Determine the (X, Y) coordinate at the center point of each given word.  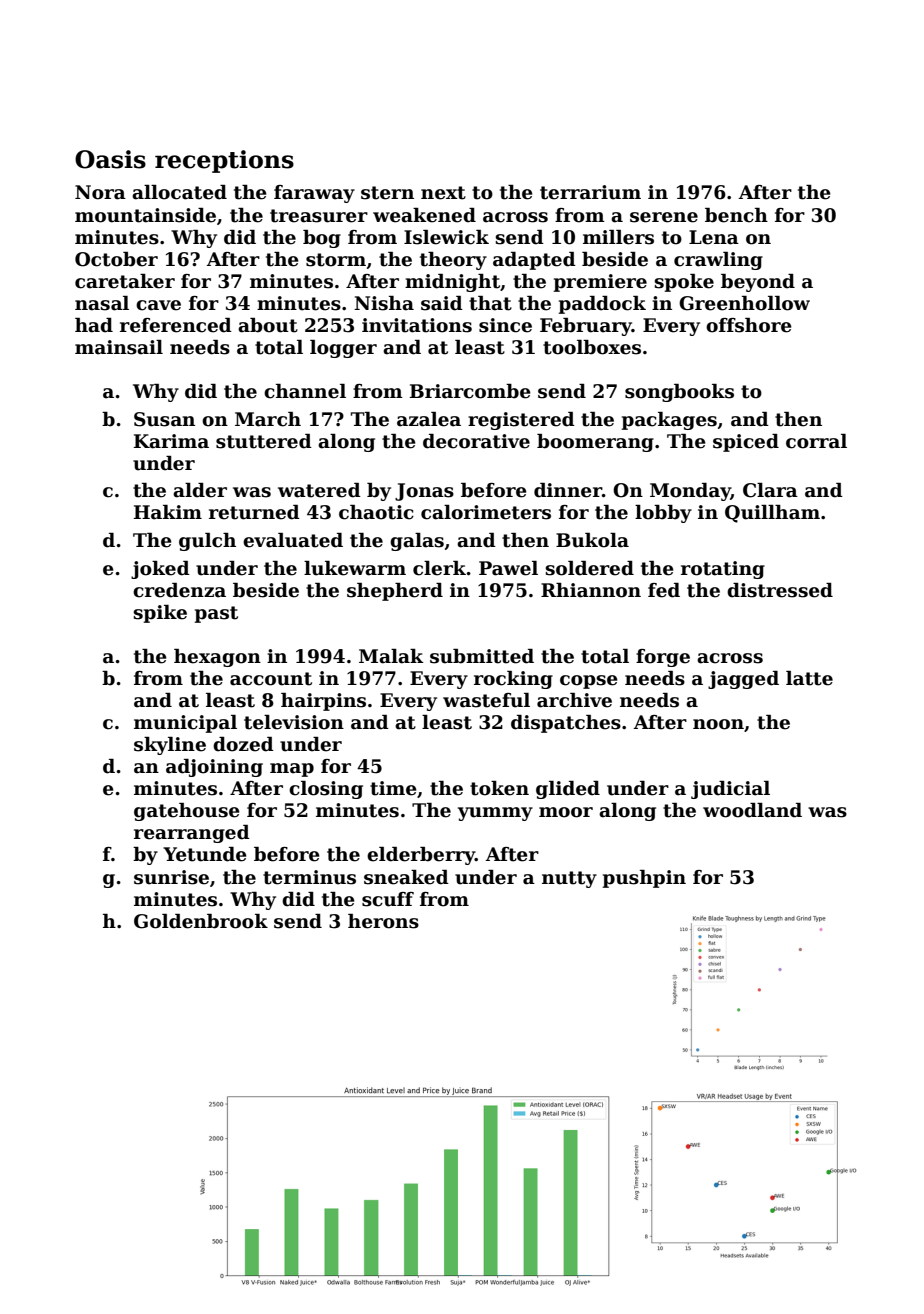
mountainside (145, 215)
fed (664, 590)
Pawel (508, 568)
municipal (185, 724)
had (94, 325)
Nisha (384, 303)
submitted (482, 656)
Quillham (772, 514)
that (490, 303)
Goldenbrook (201, 921)
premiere (600, 283)
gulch (207, 542)
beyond (758, 283)
